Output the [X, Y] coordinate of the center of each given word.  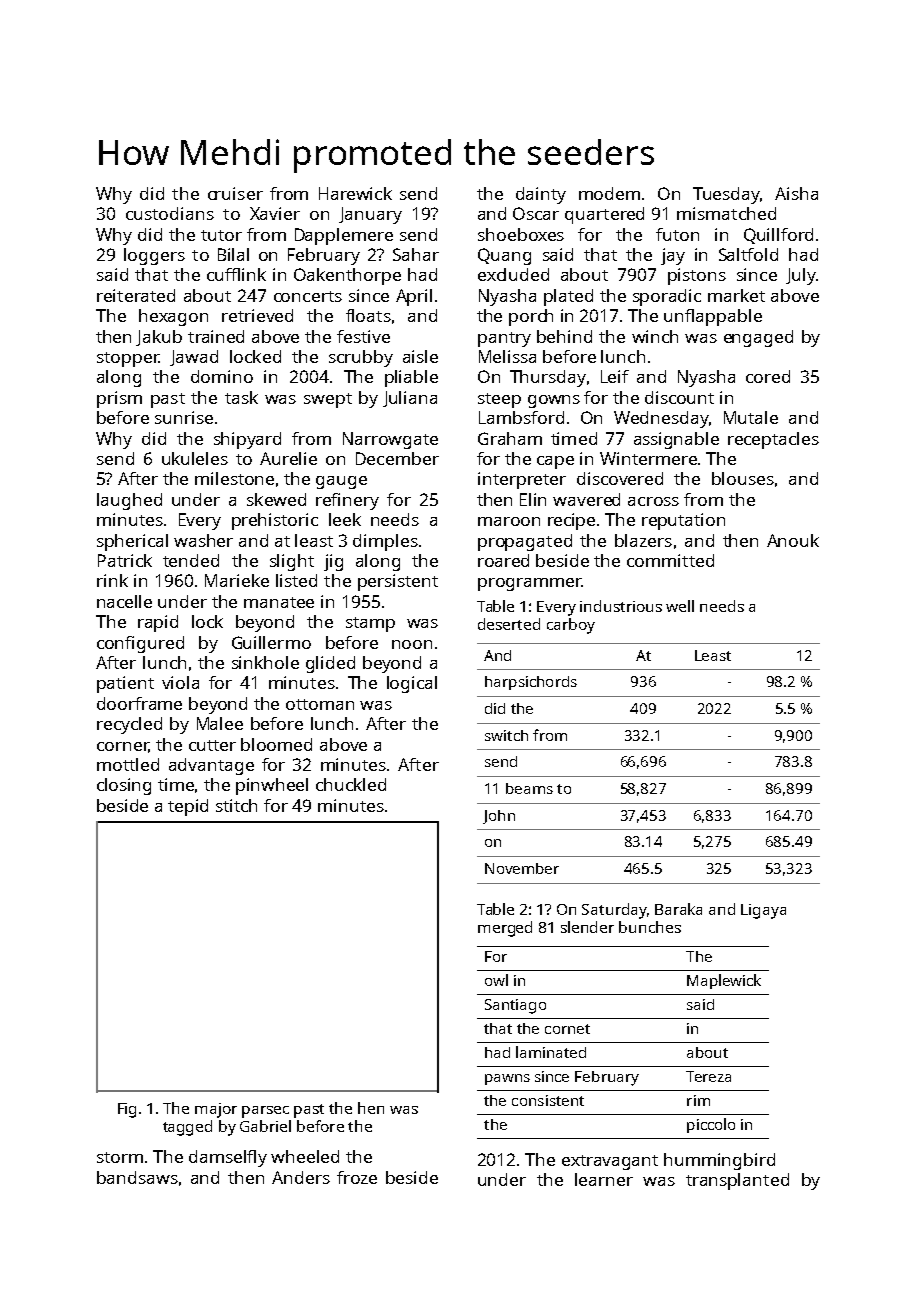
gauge [341, 482]
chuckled [351, 784]
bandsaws [137, 1177]
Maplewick [724, 981]
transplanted [737, 1181]
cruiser [235, 193]
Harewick [355, 193]
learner [604, 1179]
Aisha [796, 193]
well [680, 606]
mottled [128, 764]
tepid [188, 807]
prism [119, 399]
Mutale [751, 417]
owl [496, 980]
